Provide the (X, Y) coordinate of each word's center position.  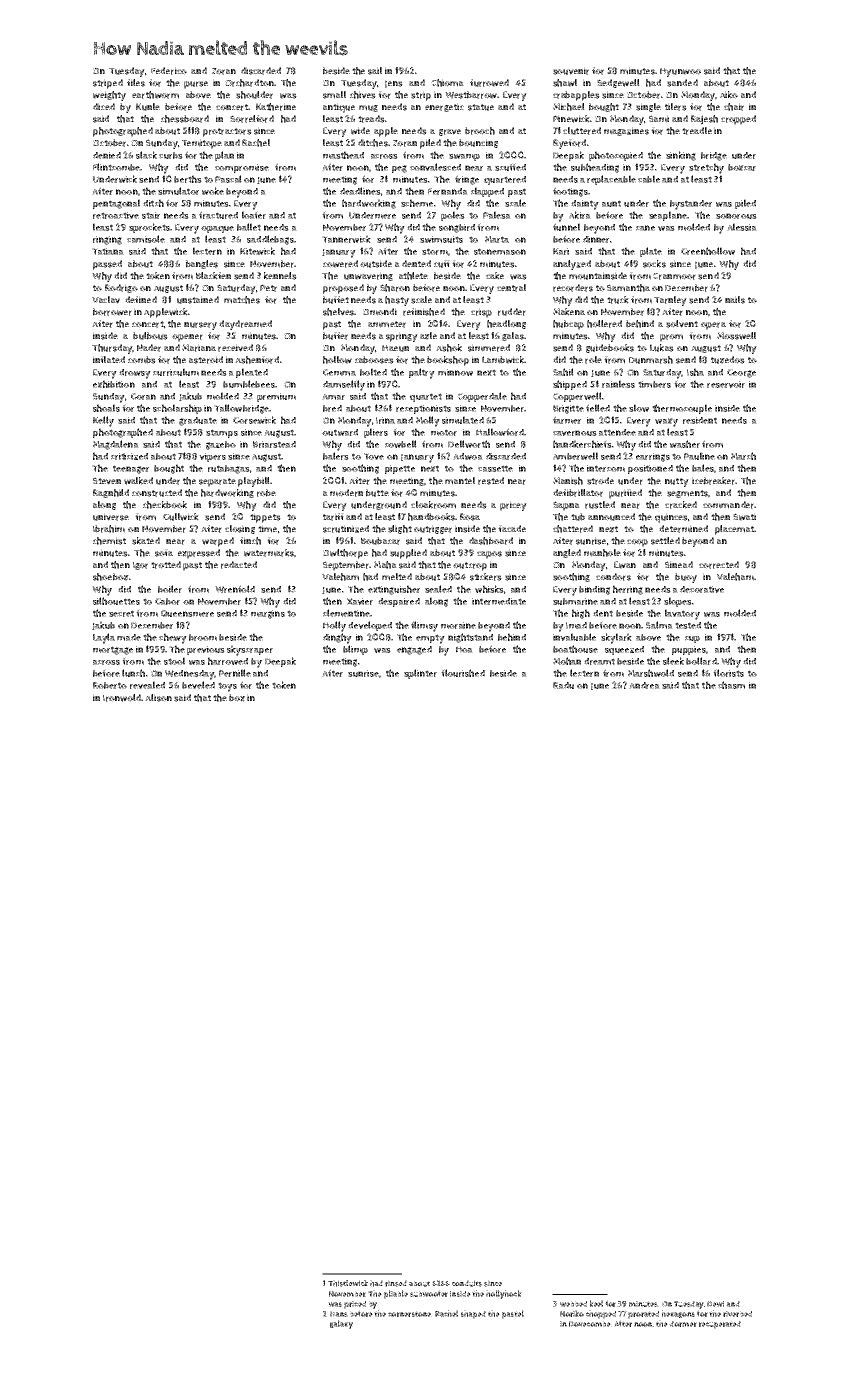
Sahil (563, 372)
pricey (513, 506)
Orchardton (249, 83)
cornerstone (409, 1314)
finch (250, 541)
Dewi (715, 1304)
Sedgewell (618, 83)
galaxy (341, 1324)
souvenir (571, 71)
